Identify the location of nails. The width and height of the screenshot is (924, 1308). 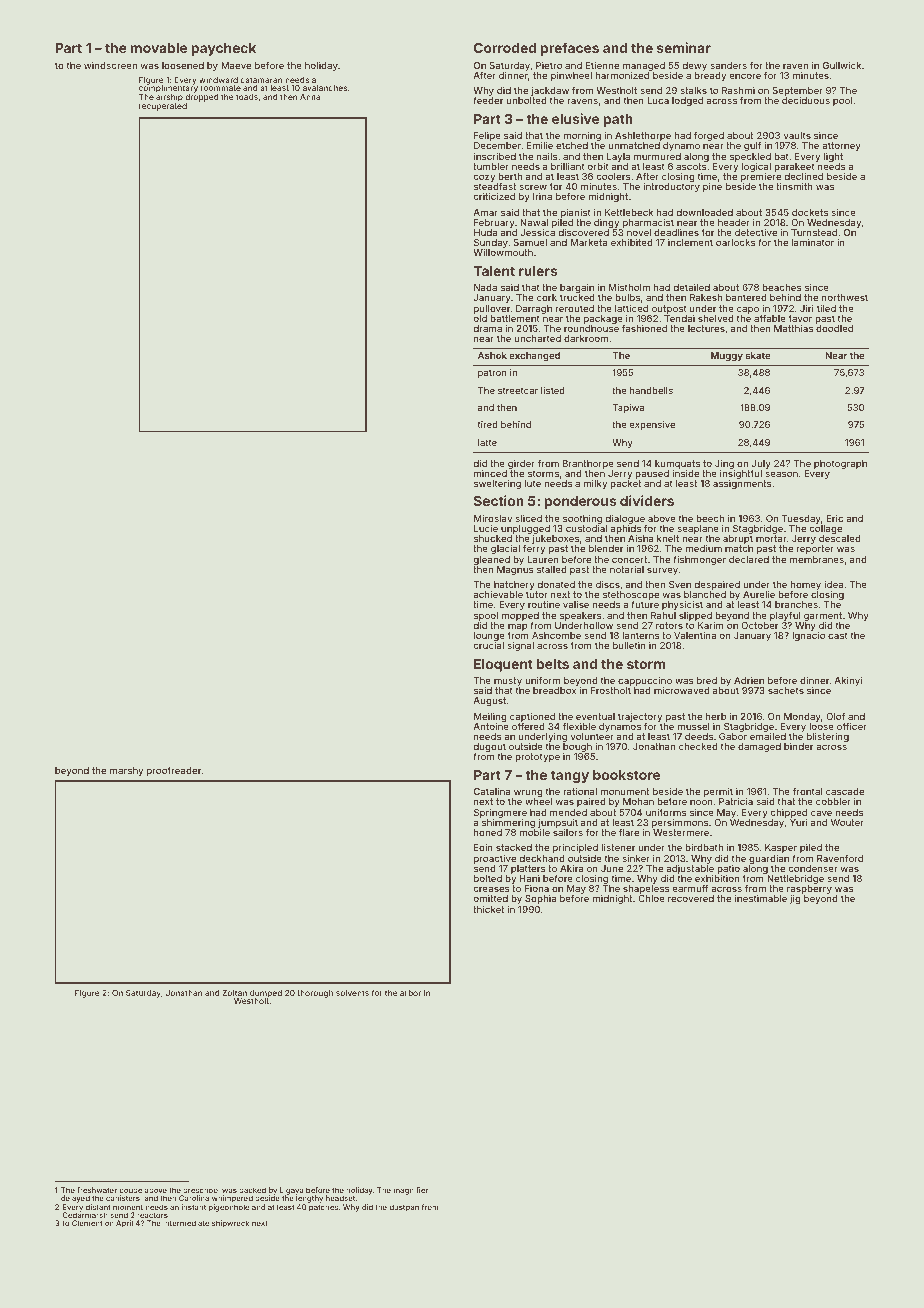
(547, 156).
